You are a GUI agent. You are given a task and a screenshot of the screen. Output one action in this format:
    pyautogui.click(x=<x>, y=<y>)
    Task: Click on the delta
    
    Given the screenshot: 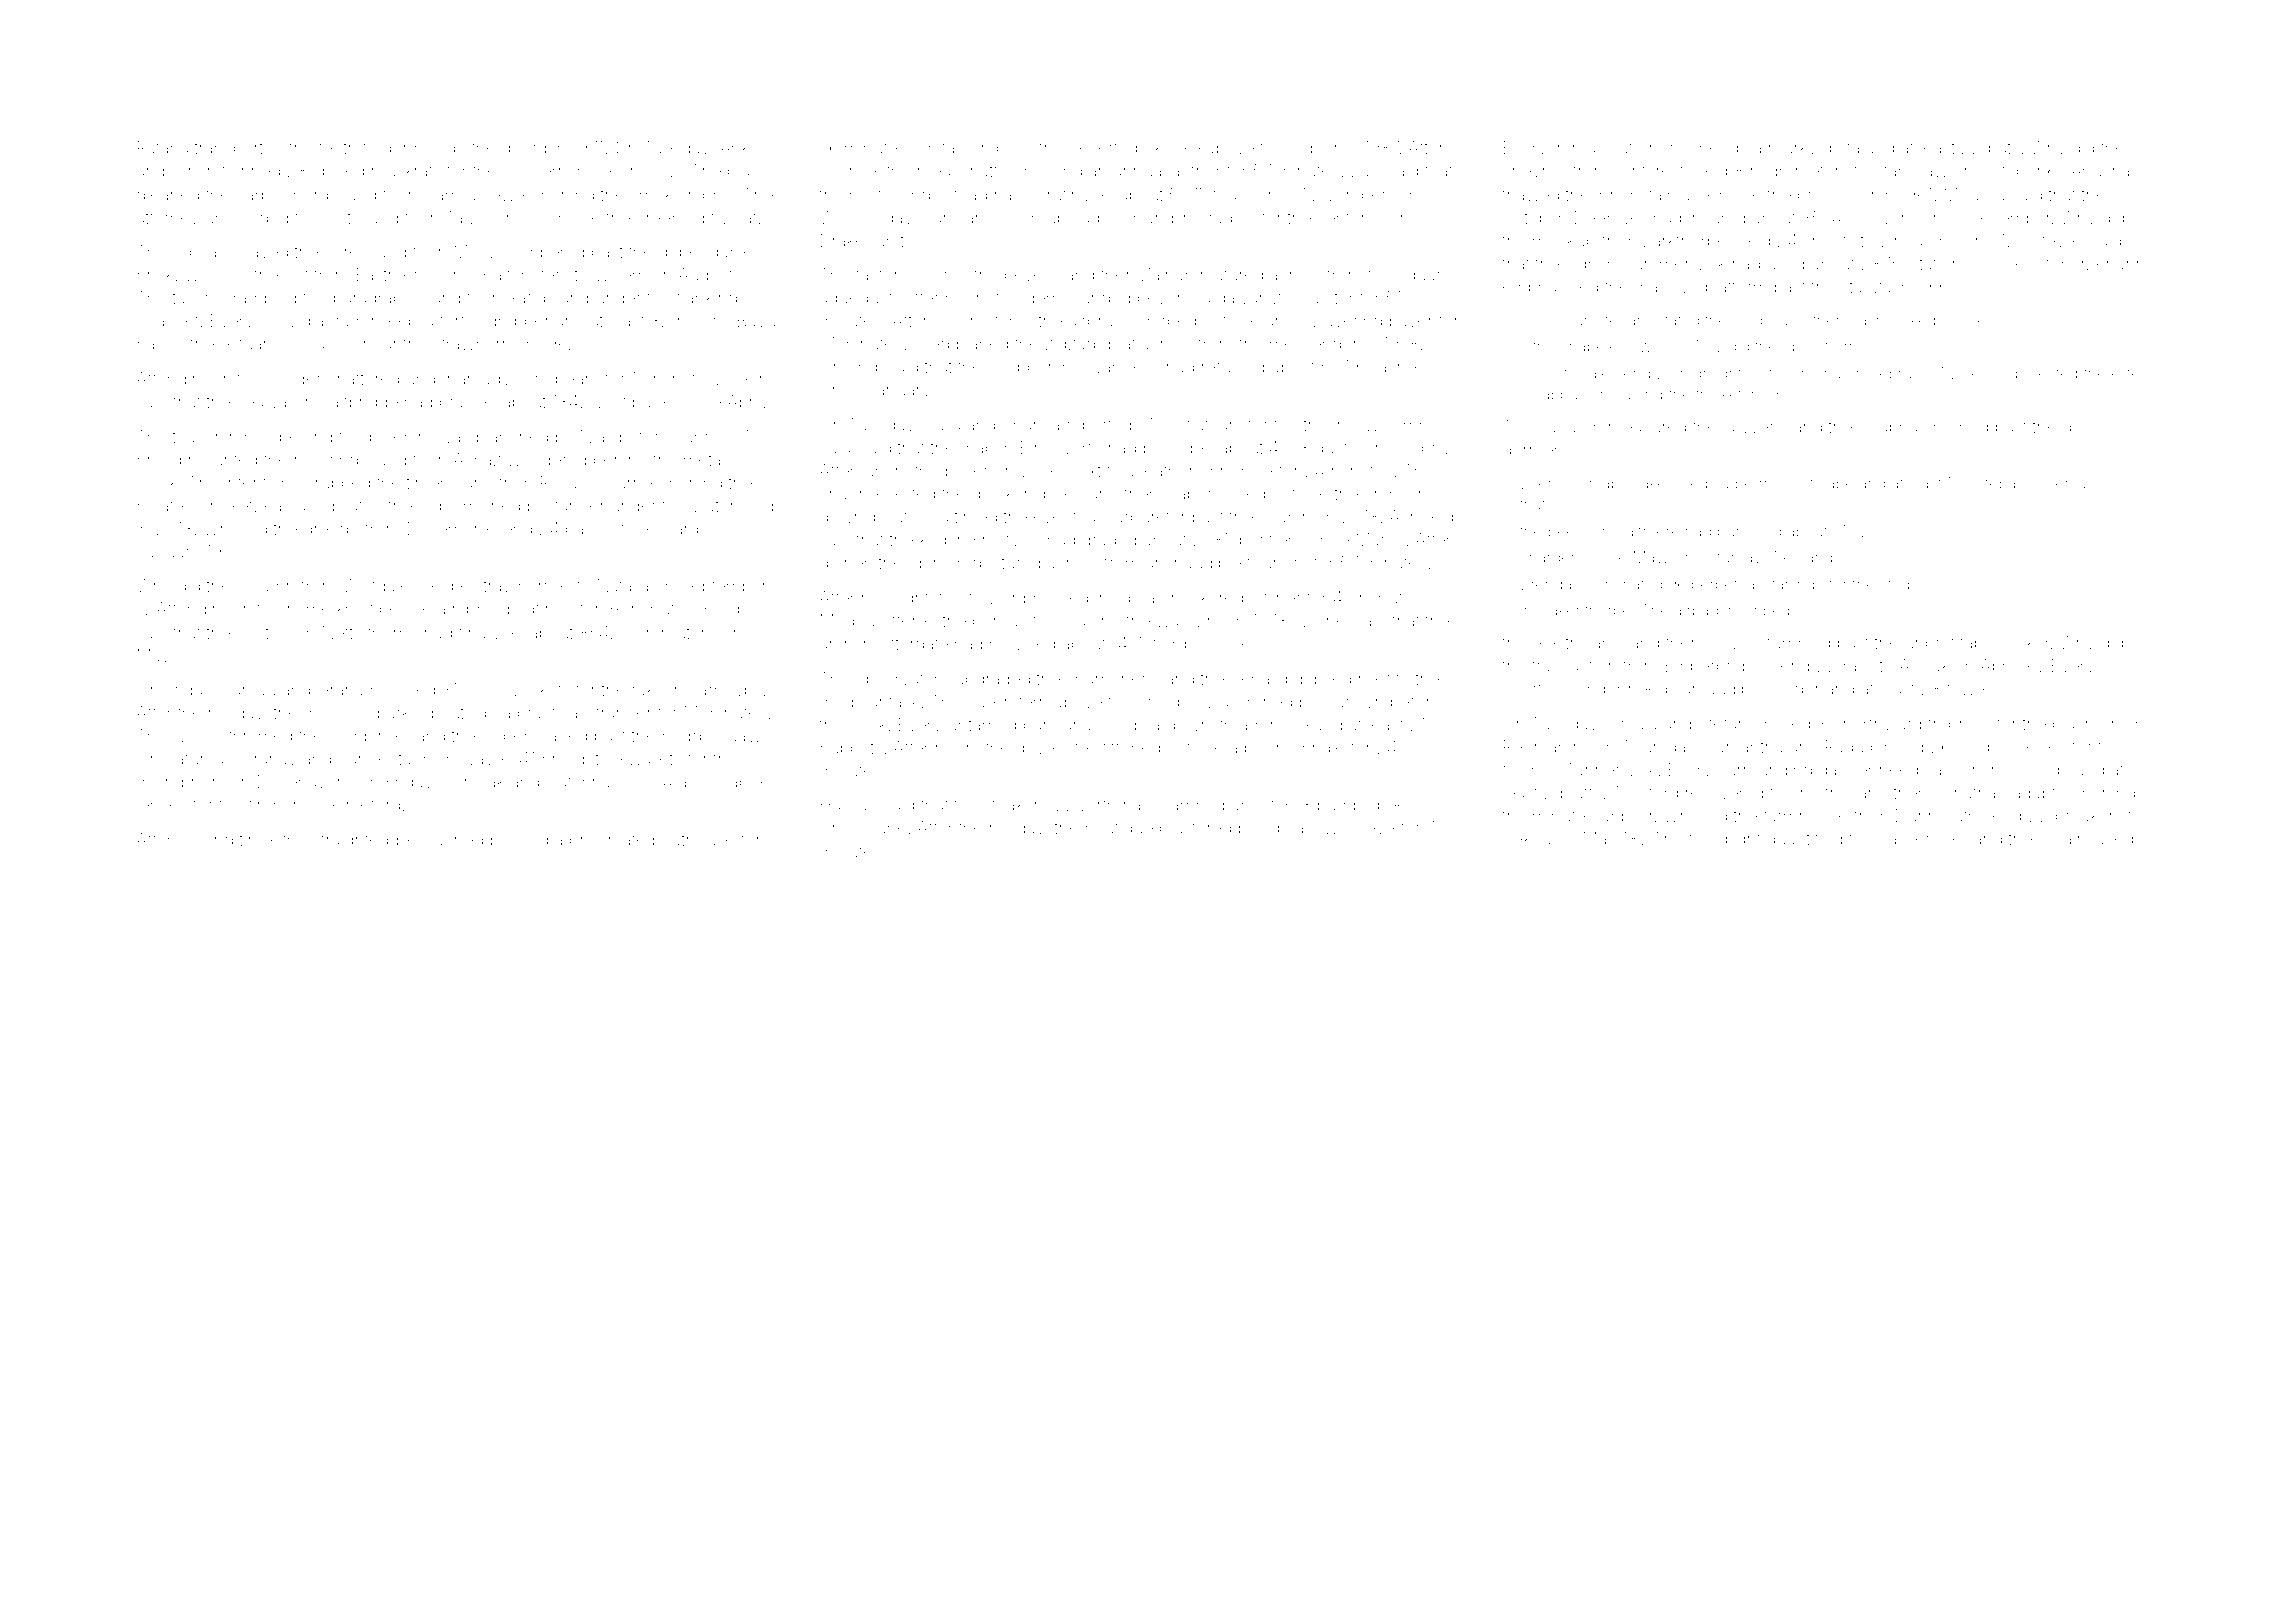 What is the action you would take?
    pyautogui.click(x=1841, y=147)
